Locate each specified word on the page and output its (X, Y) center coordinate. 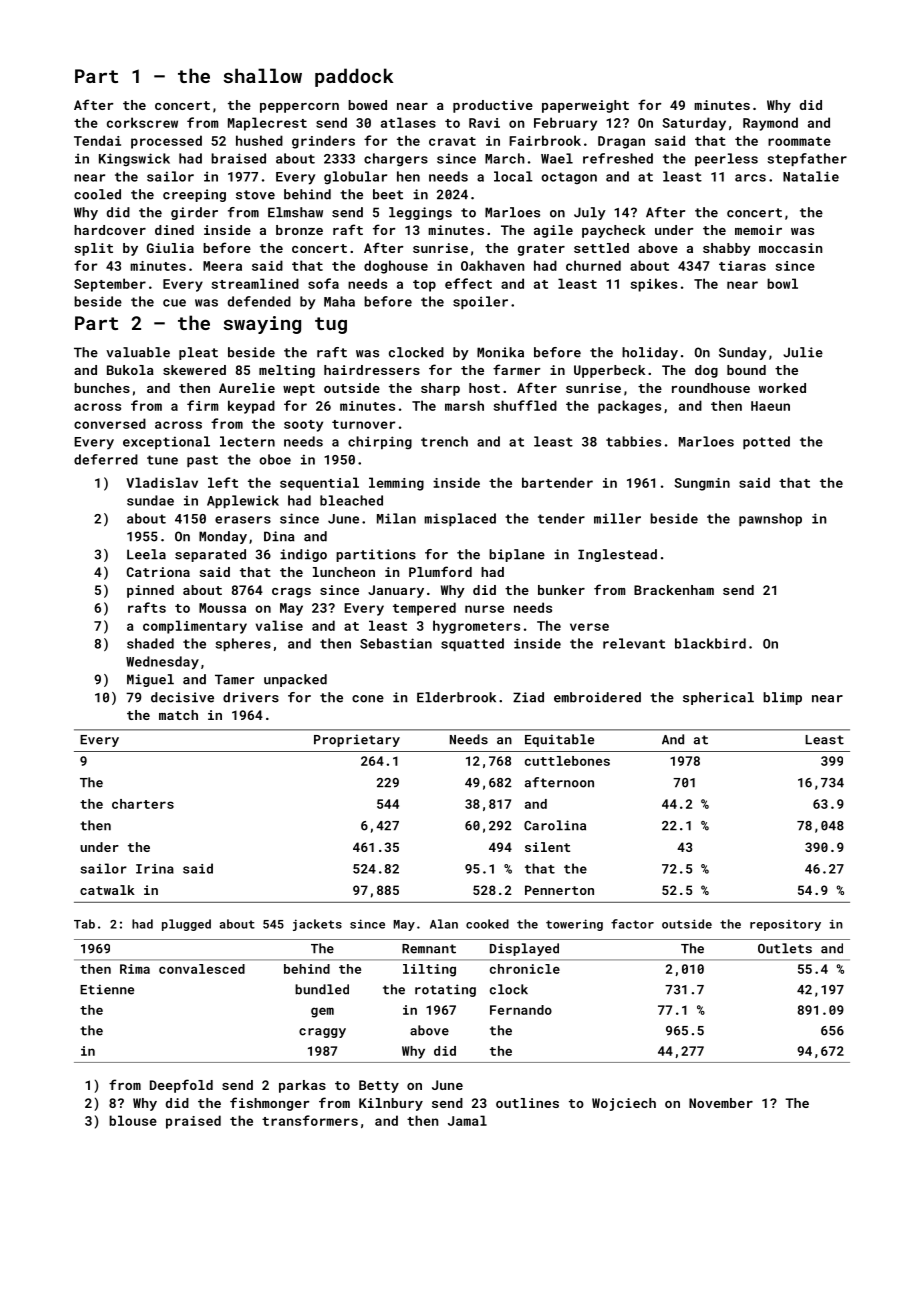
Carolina (555, 825)
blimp (782, 698)
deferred (106, 459)
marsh (464, 405)
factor (632, 924)
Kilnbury (391, 1104)
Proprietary (357, 740)
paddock (354, 77)
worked (782, 388)
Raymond (770, 124)
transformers (310, 1120)
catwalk (107, 890)
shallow (263, 75)
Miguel (150, 680)
